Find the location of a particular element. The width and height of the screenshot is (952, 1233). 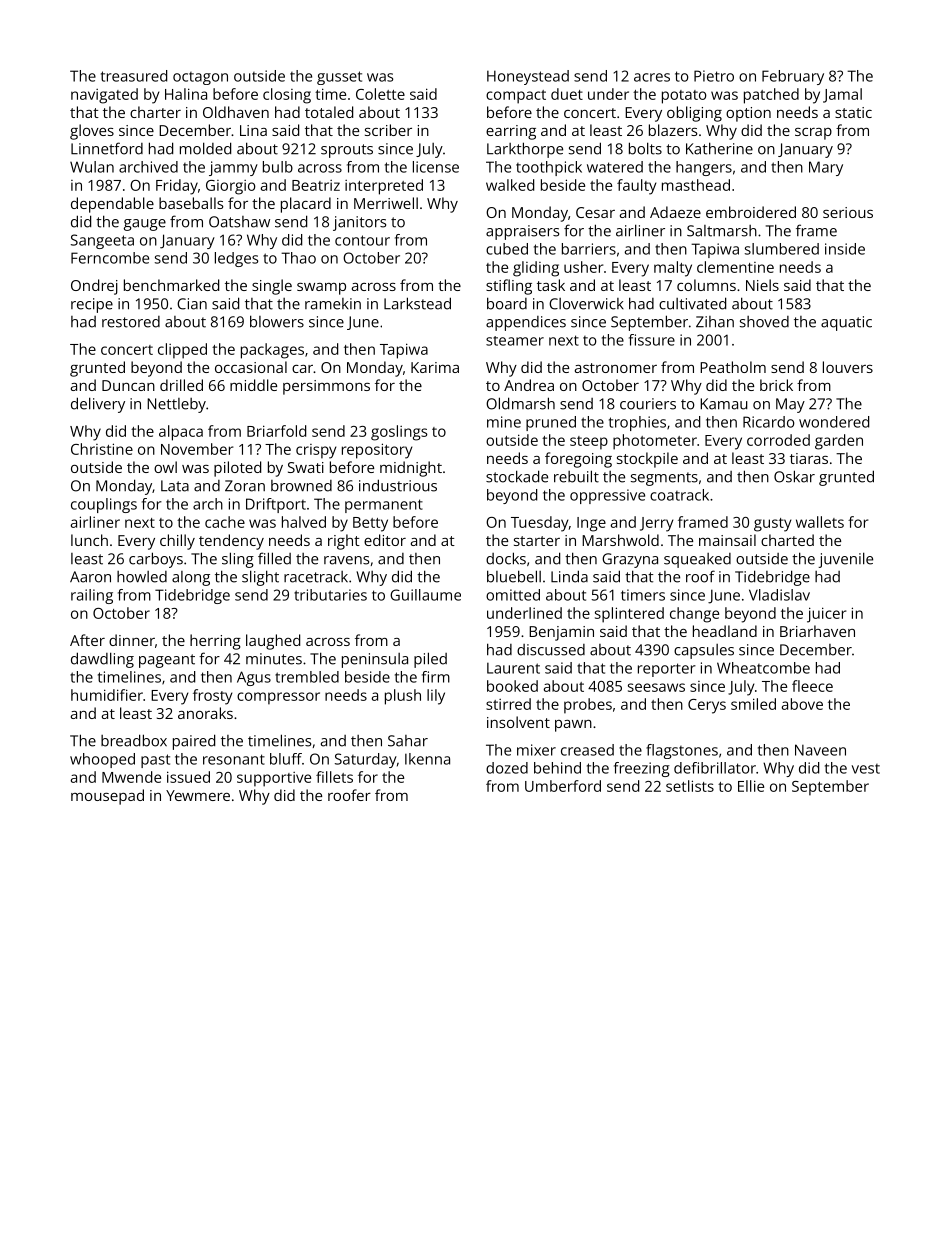

Ondrej is located at coordinates (94, 287).
